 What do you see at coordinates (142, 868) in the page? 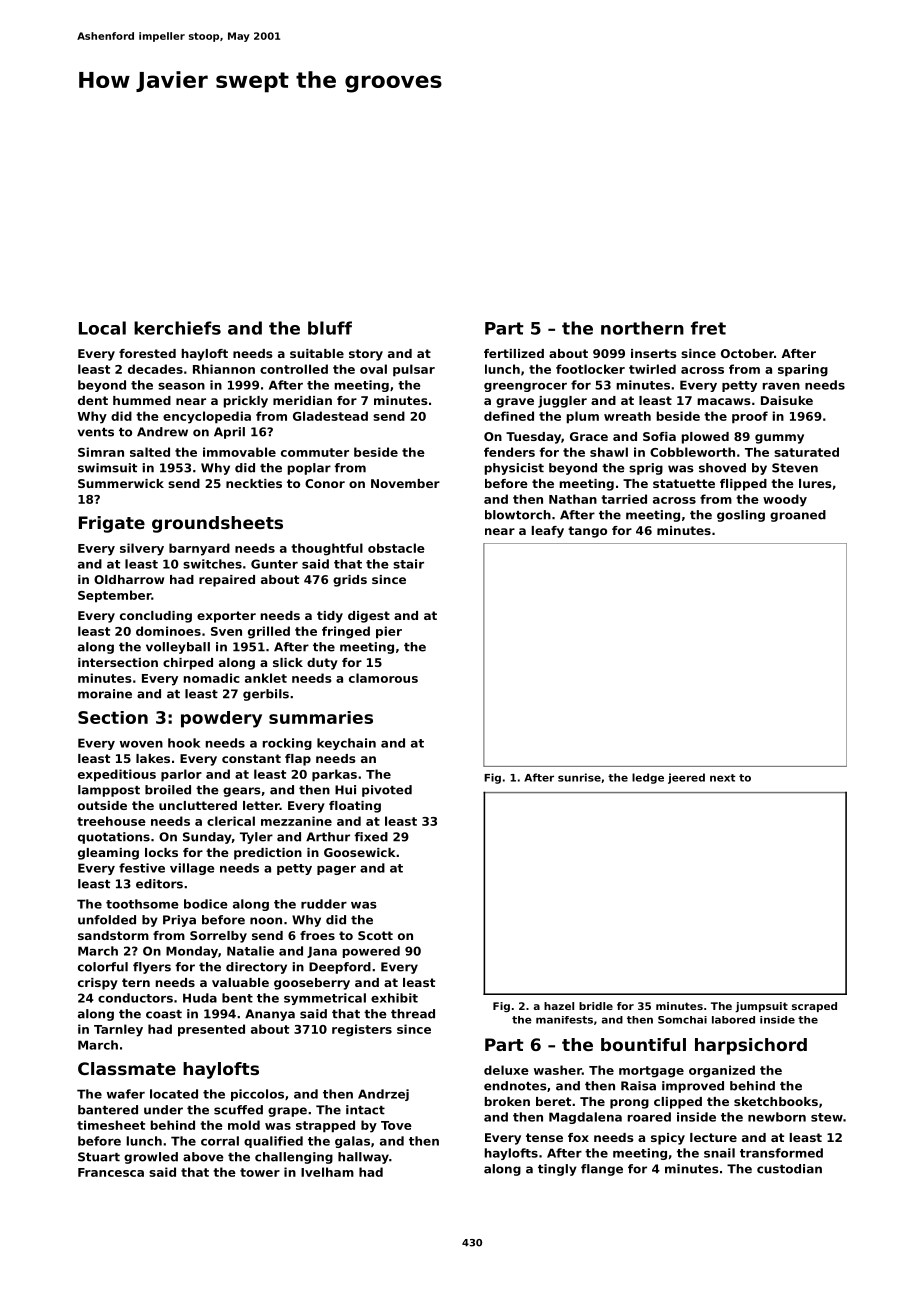
I see `festive` at bounding box center [142, 868].
